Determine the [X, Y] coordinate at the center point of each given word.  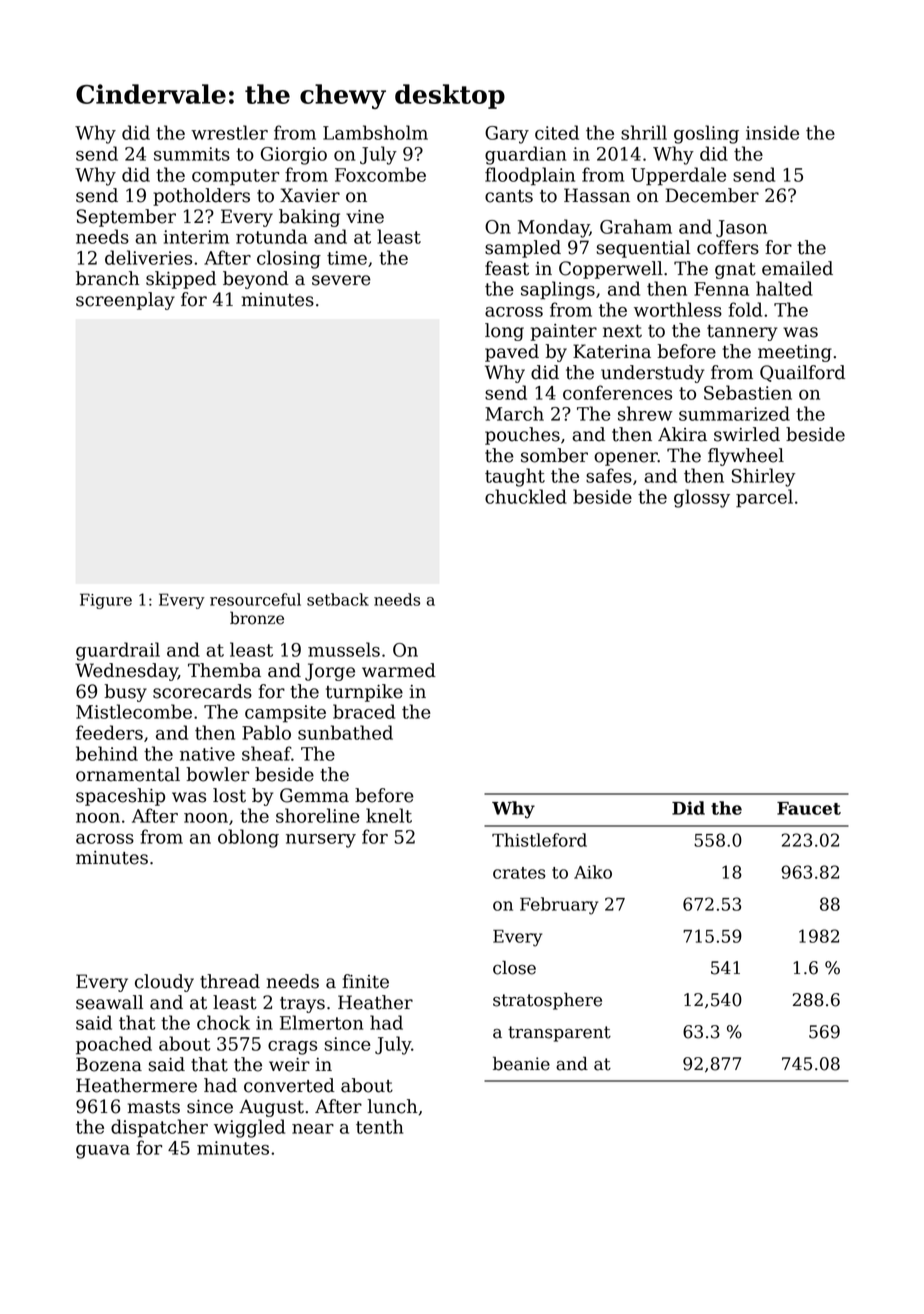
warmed [399, 670]
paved [512, 353]
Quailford [802, 373]
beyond [256, 280]
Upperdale [678, 176]
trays [302, 1005]
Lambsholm [375, 132]
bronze [257, 618]
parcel [764, 498]
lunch [392, 1106]
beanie [521, 1063]
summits [192, 154]
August [271, 1108]
